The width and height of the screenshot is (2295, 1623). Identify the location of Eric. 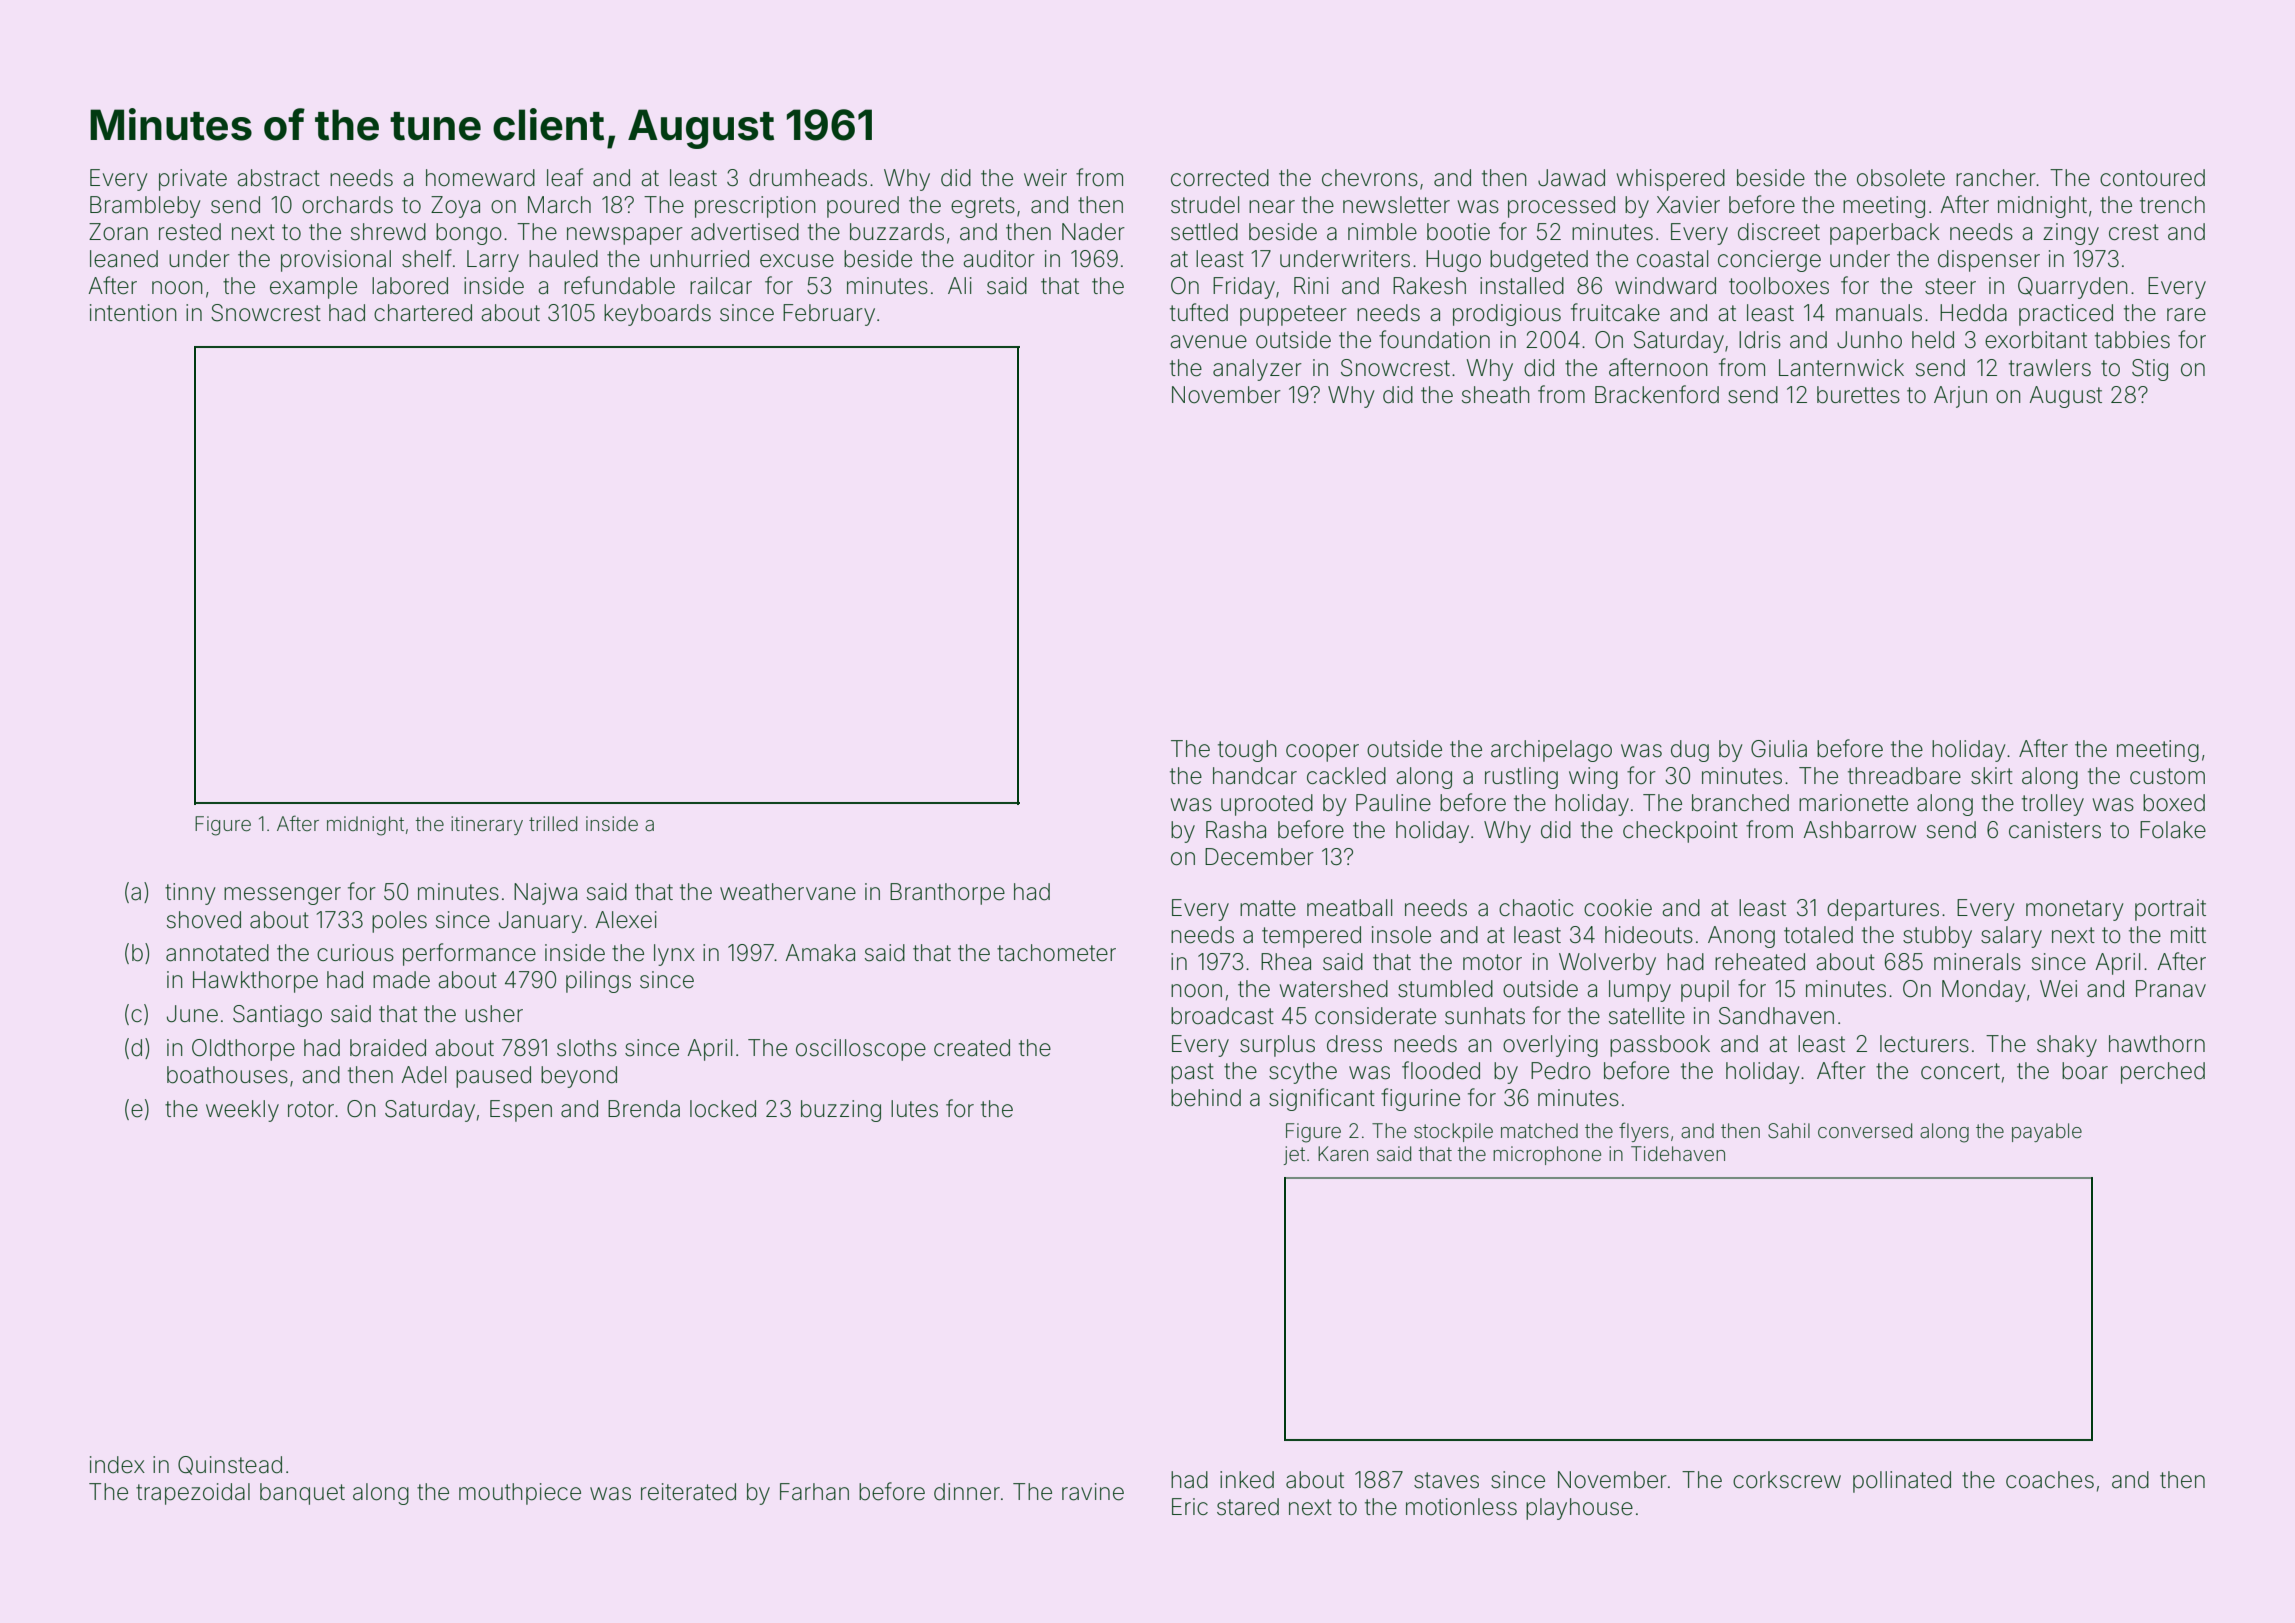
(1190, 1506).
